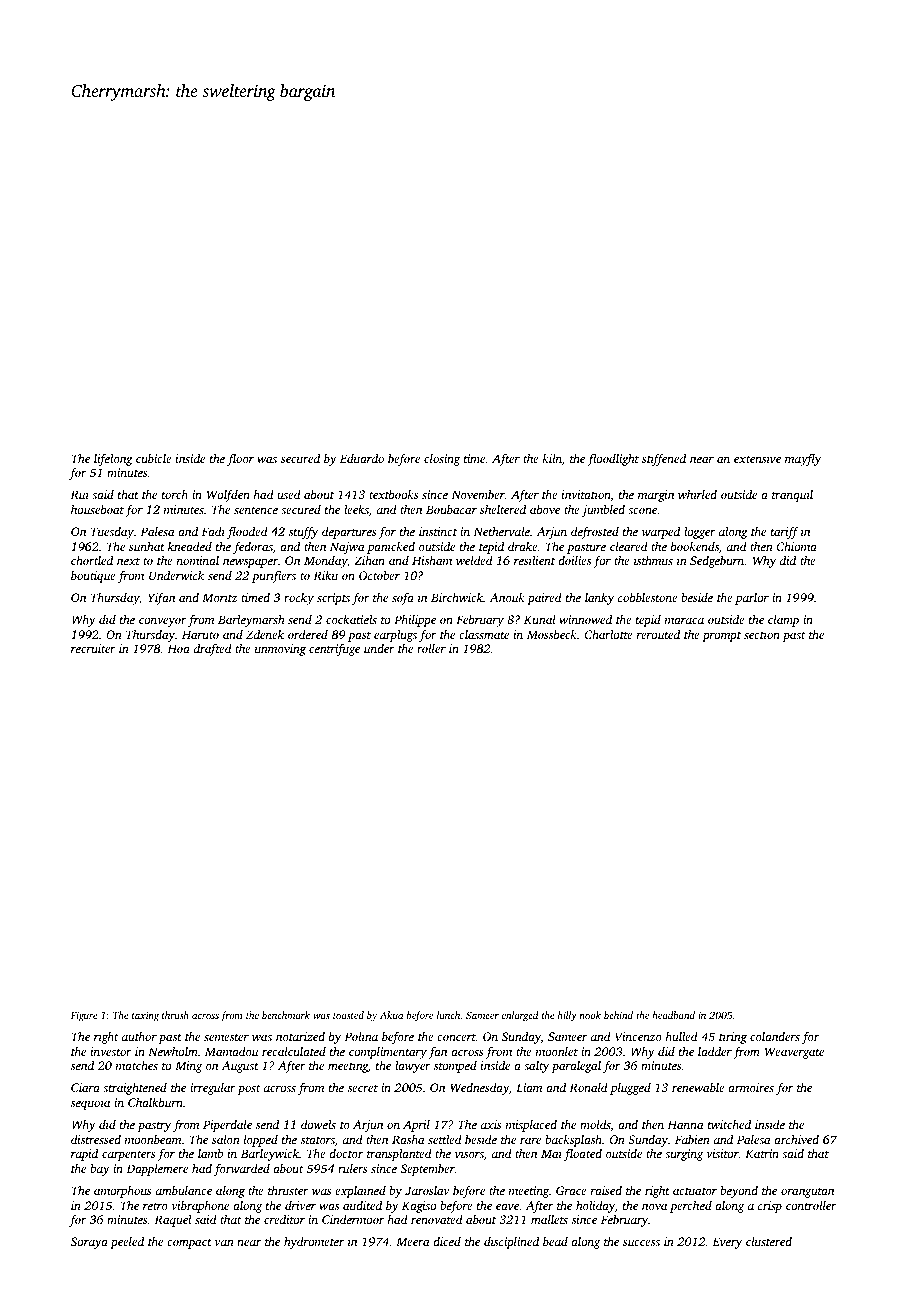 This page has height=1316, width=908. I want to click on headband, so click(673, 1015).
